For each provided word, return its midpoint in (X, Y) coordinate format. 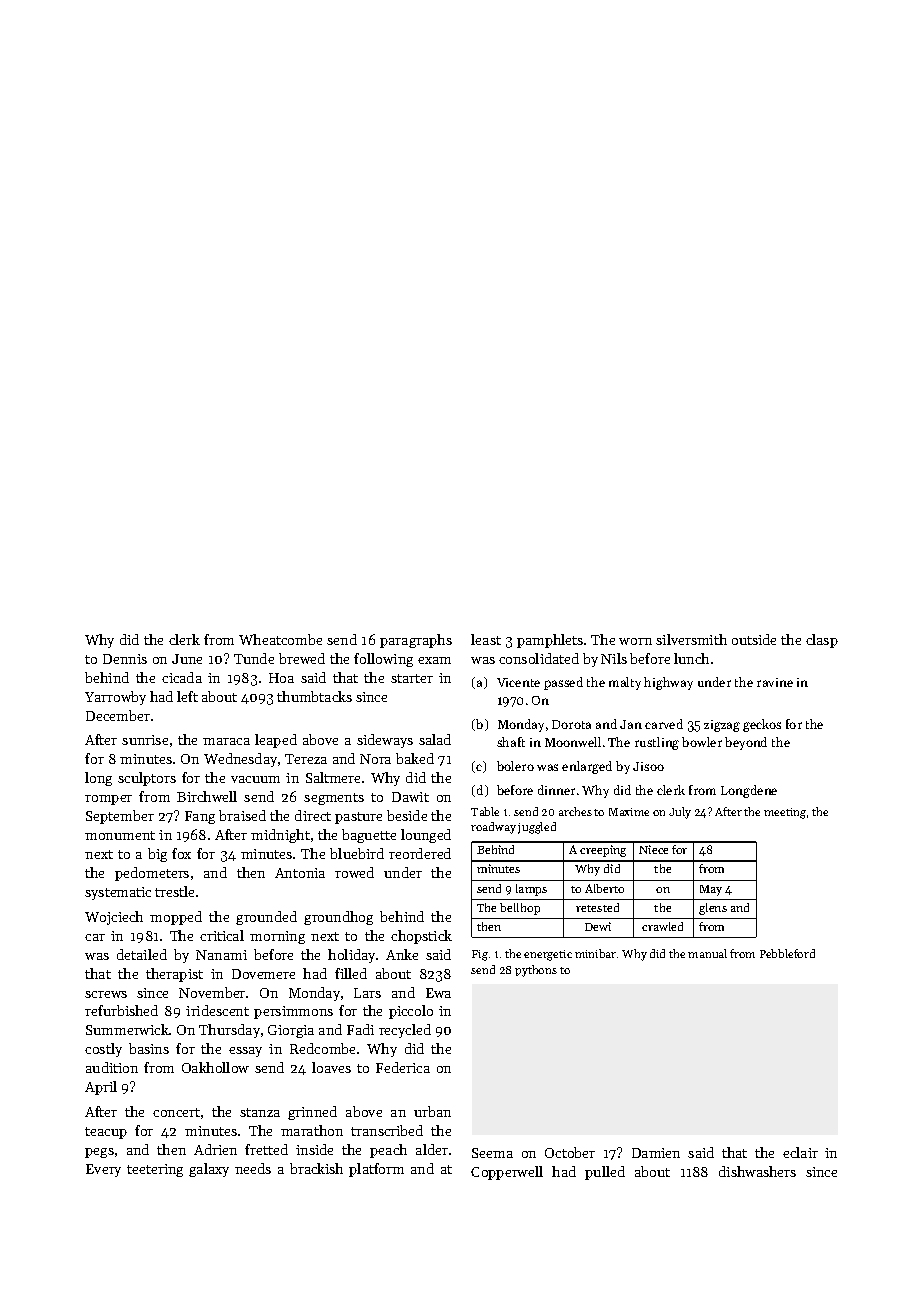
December (118, 715)
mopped (176, 918)
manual (707, 953)
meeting (785, 813)
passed (563, 683)
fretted (266, 1149)
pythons (536, 971)
